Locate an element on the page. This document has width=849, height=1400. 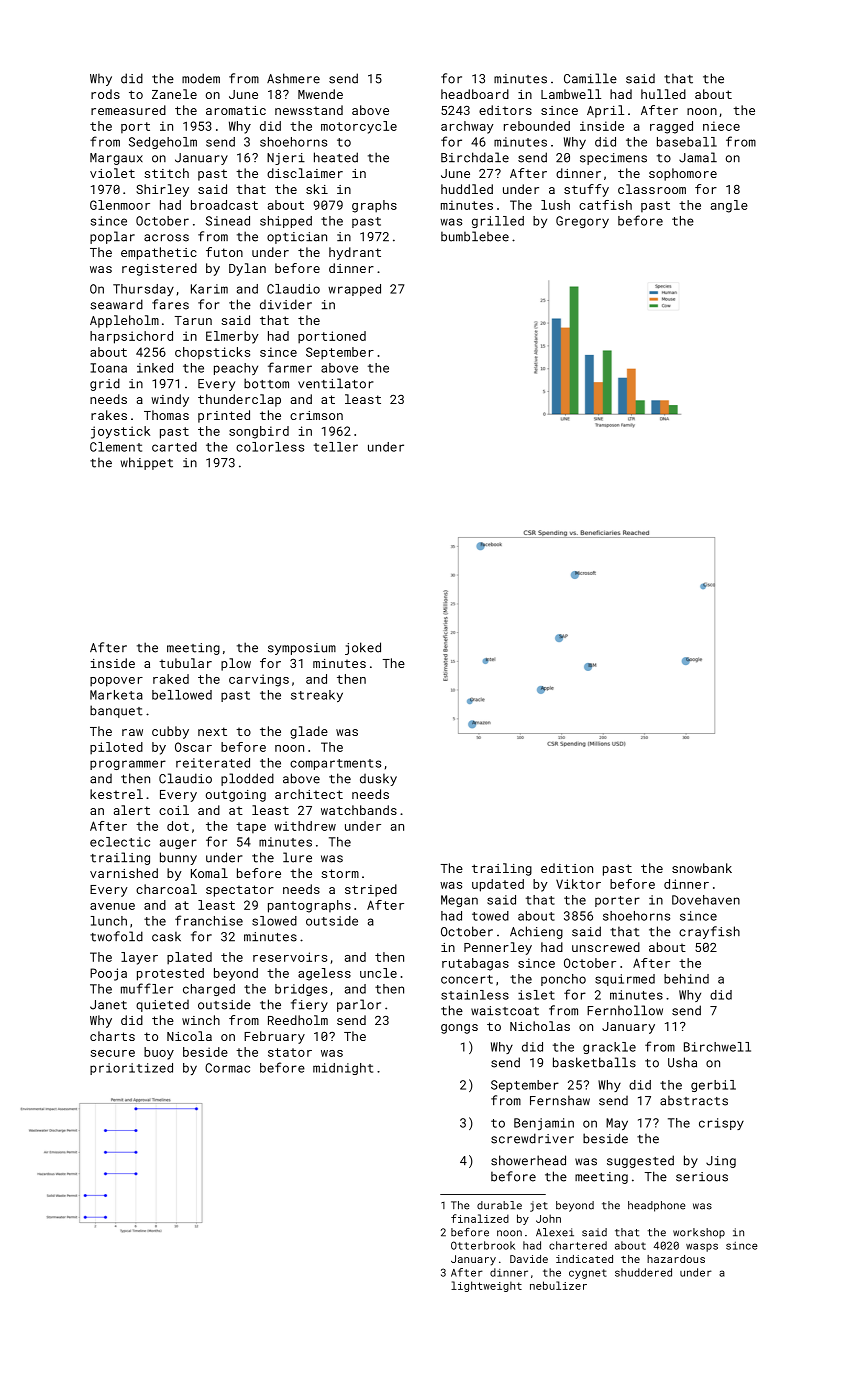
plodded is located at coordinates (247, 779).
